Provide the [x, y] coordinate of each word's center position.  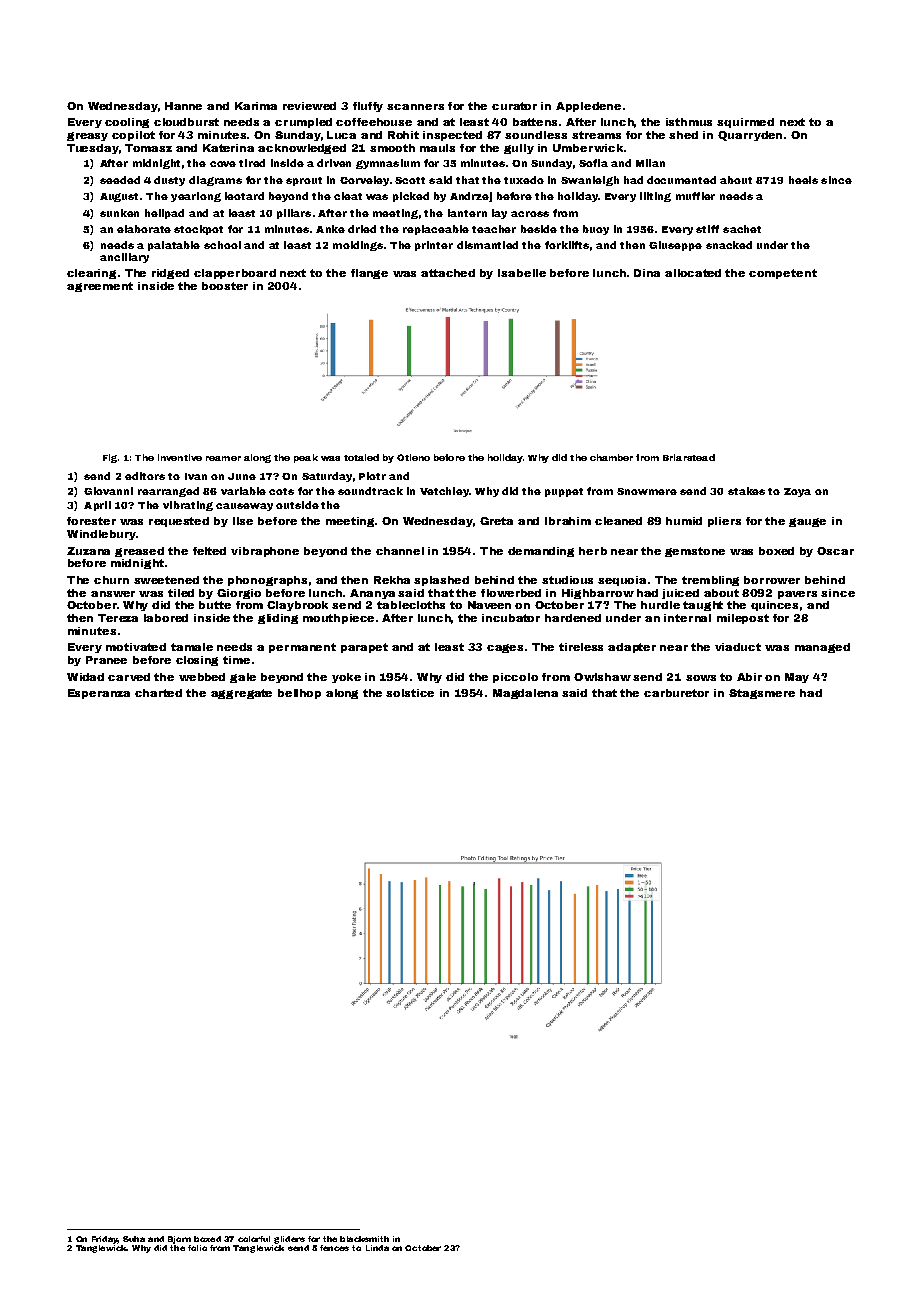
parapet [364, 648]
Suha [134, 1239]
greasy [87, 136]
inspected [452, 136]
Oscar [835, 551]
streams [596, 135]
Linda [377, 1248]
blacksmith [364, 1239]
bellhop [299, 694]
